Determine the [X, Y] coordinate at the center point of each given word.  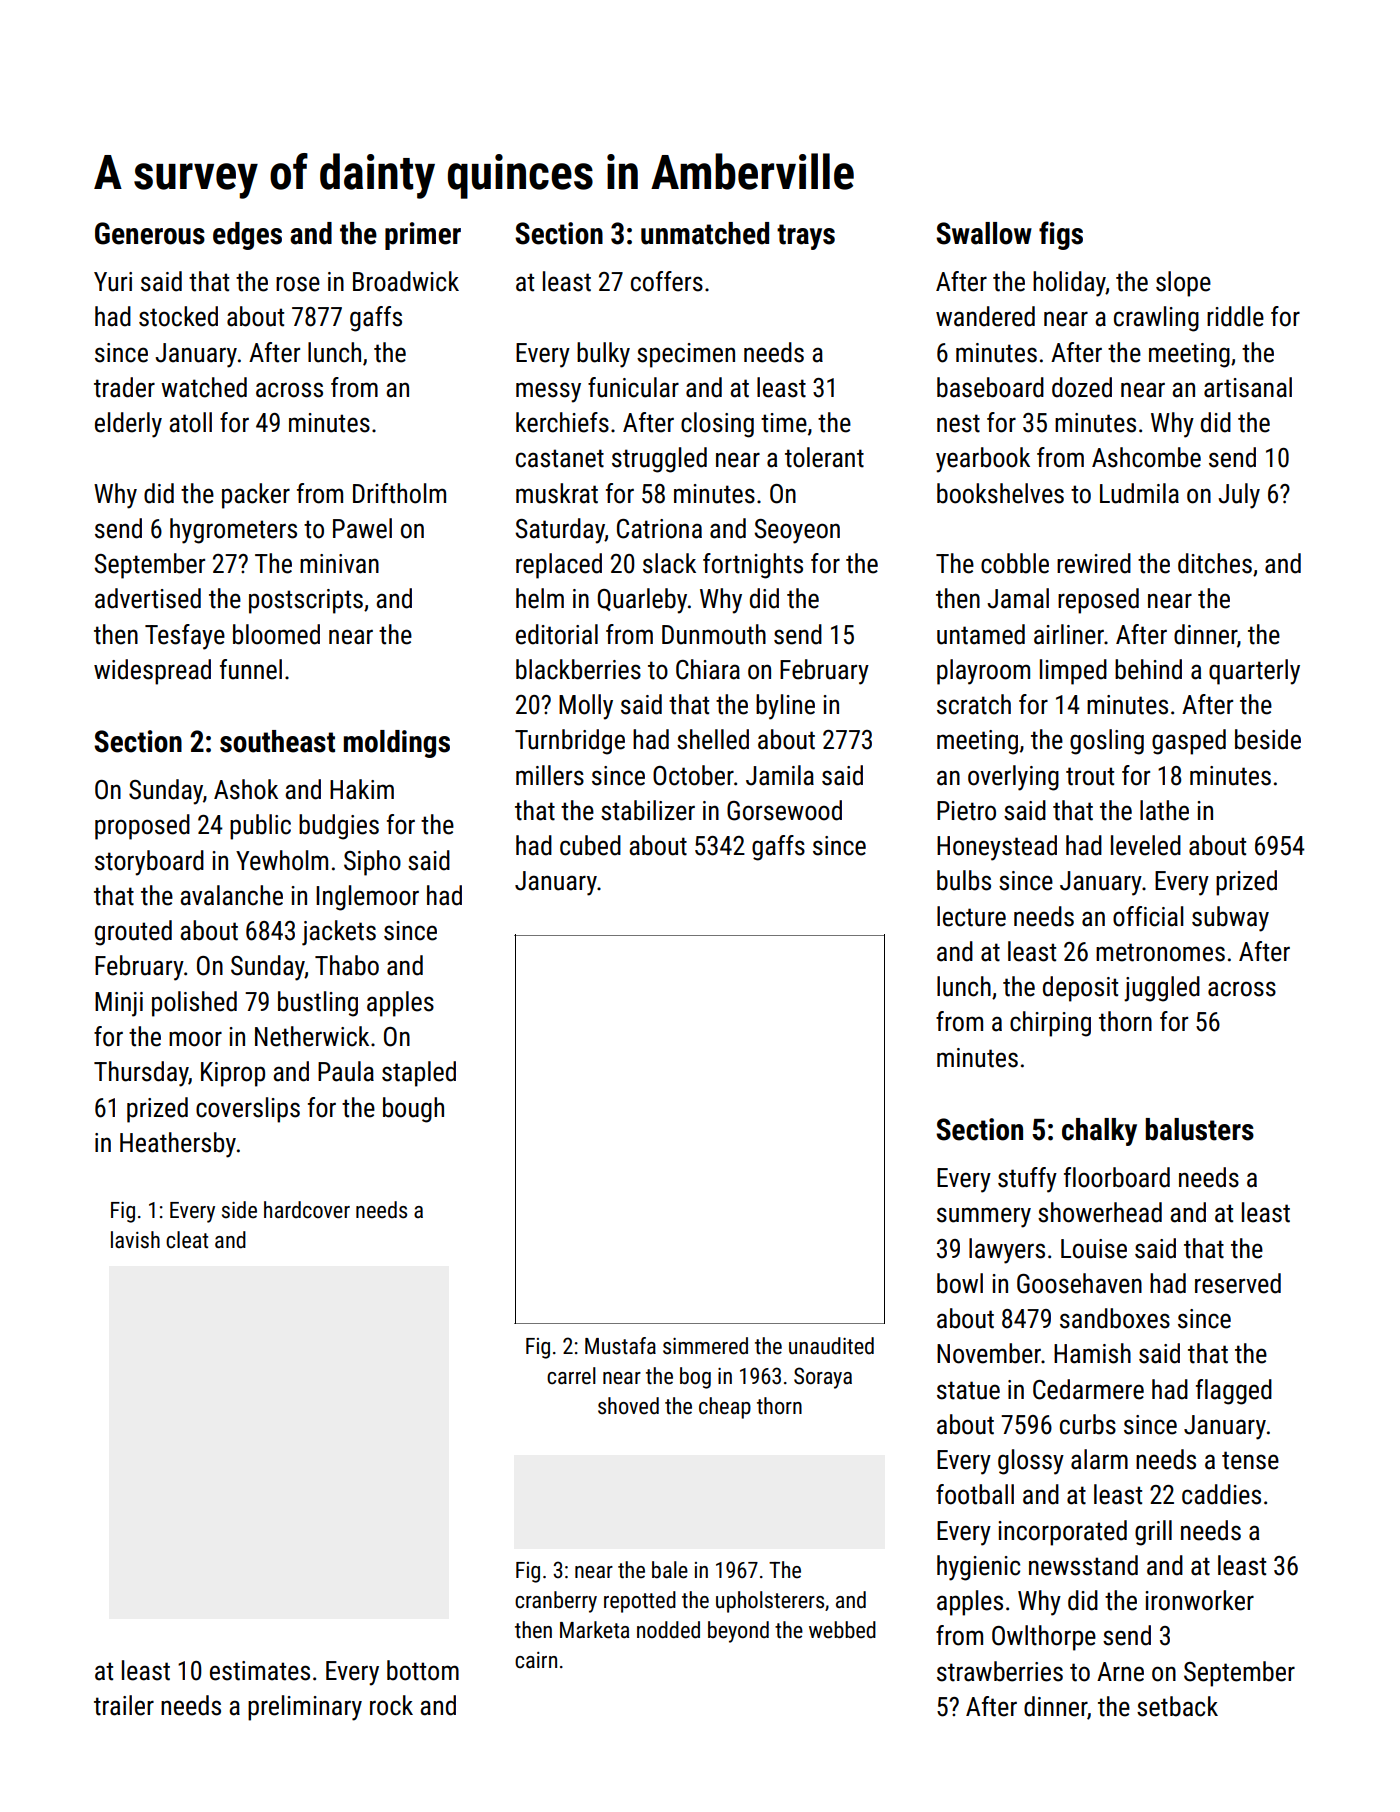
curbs [1088, 1424]
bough [413, 1110]
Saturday [560, 531]
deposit [1080, 989]
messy [548, 392]
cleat [187, 1240]
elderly [128, 425]
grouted [133, 933]
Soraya [823, 1378]
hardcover [307, 1210]
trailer [124, 1705]
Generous [150, 233]
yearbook [983, 460]
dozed [1082, 387]
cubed [590, 845]
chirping [1050, 1024]
